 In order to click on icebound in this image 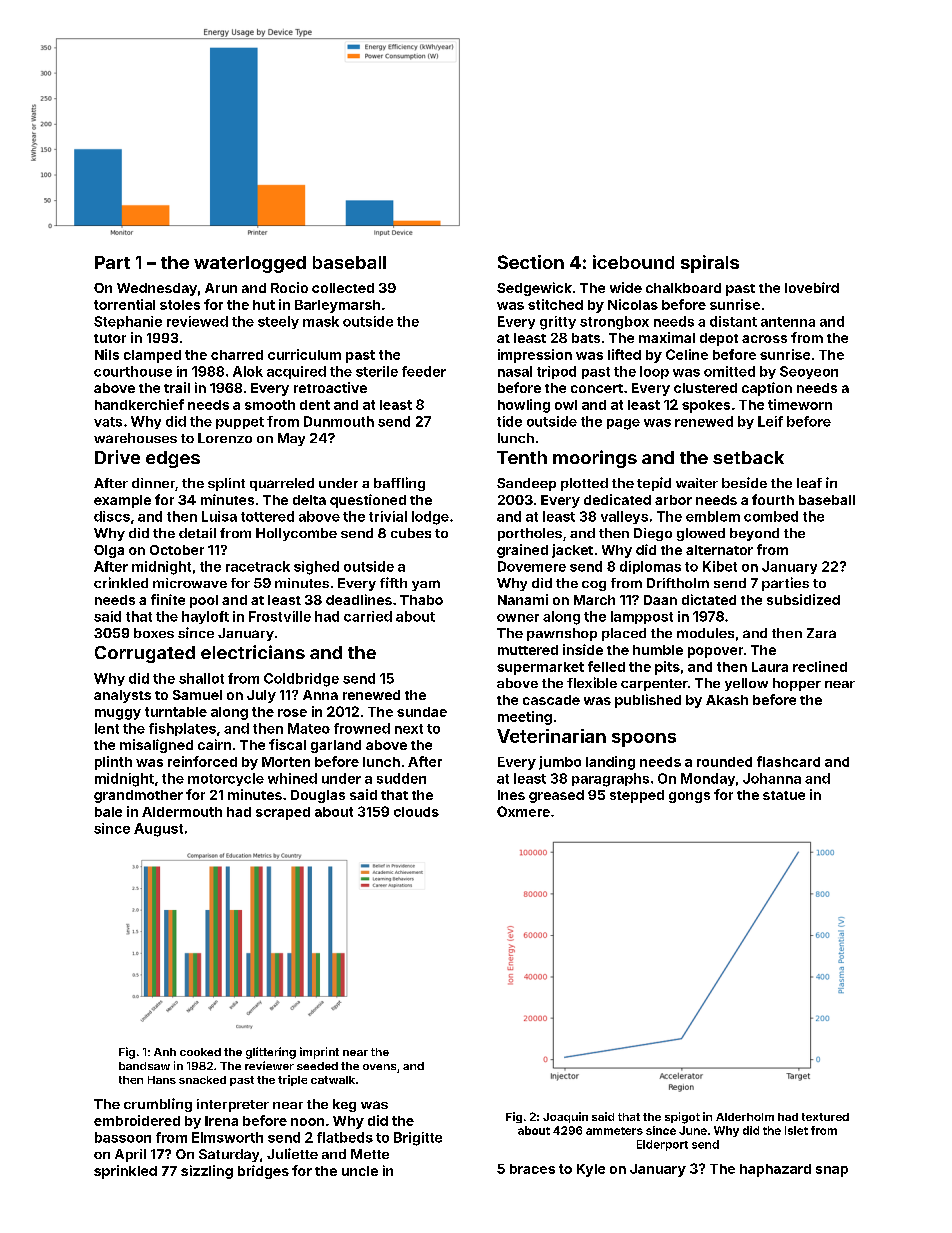, I will do `click(633, 262)`.
